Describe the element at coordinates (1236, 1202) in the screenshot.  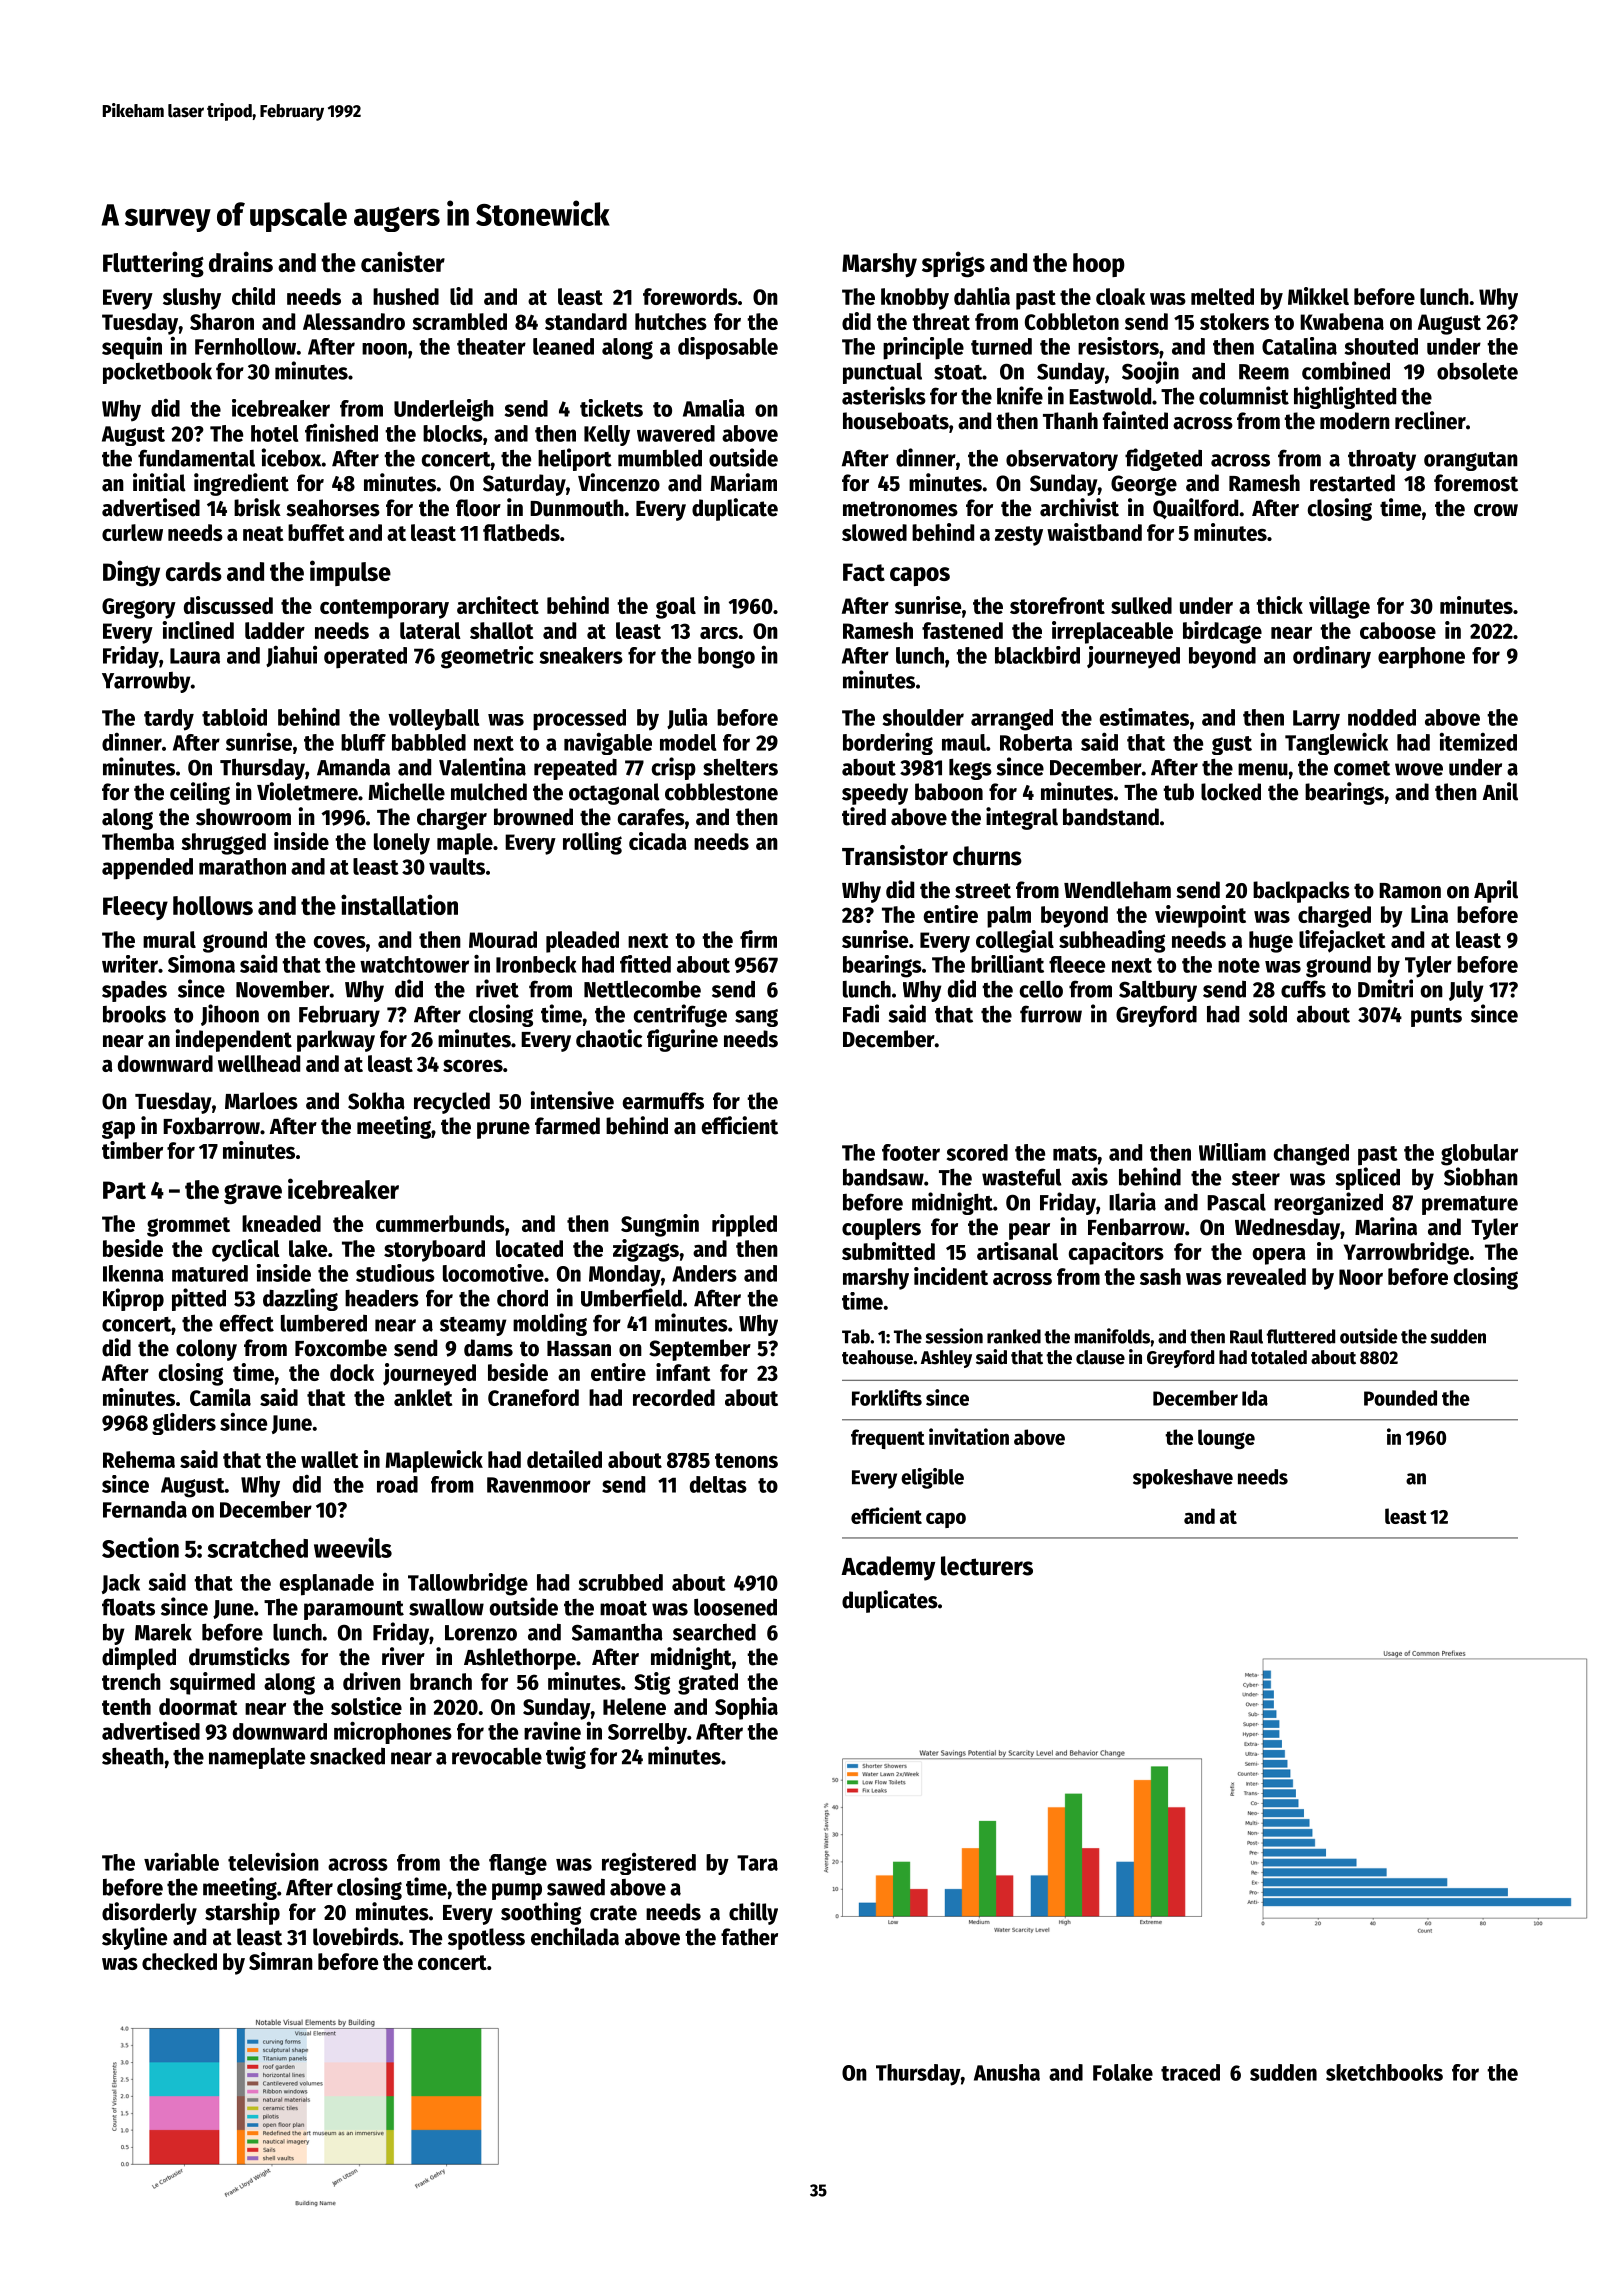
I see `Pascal` at that location.
